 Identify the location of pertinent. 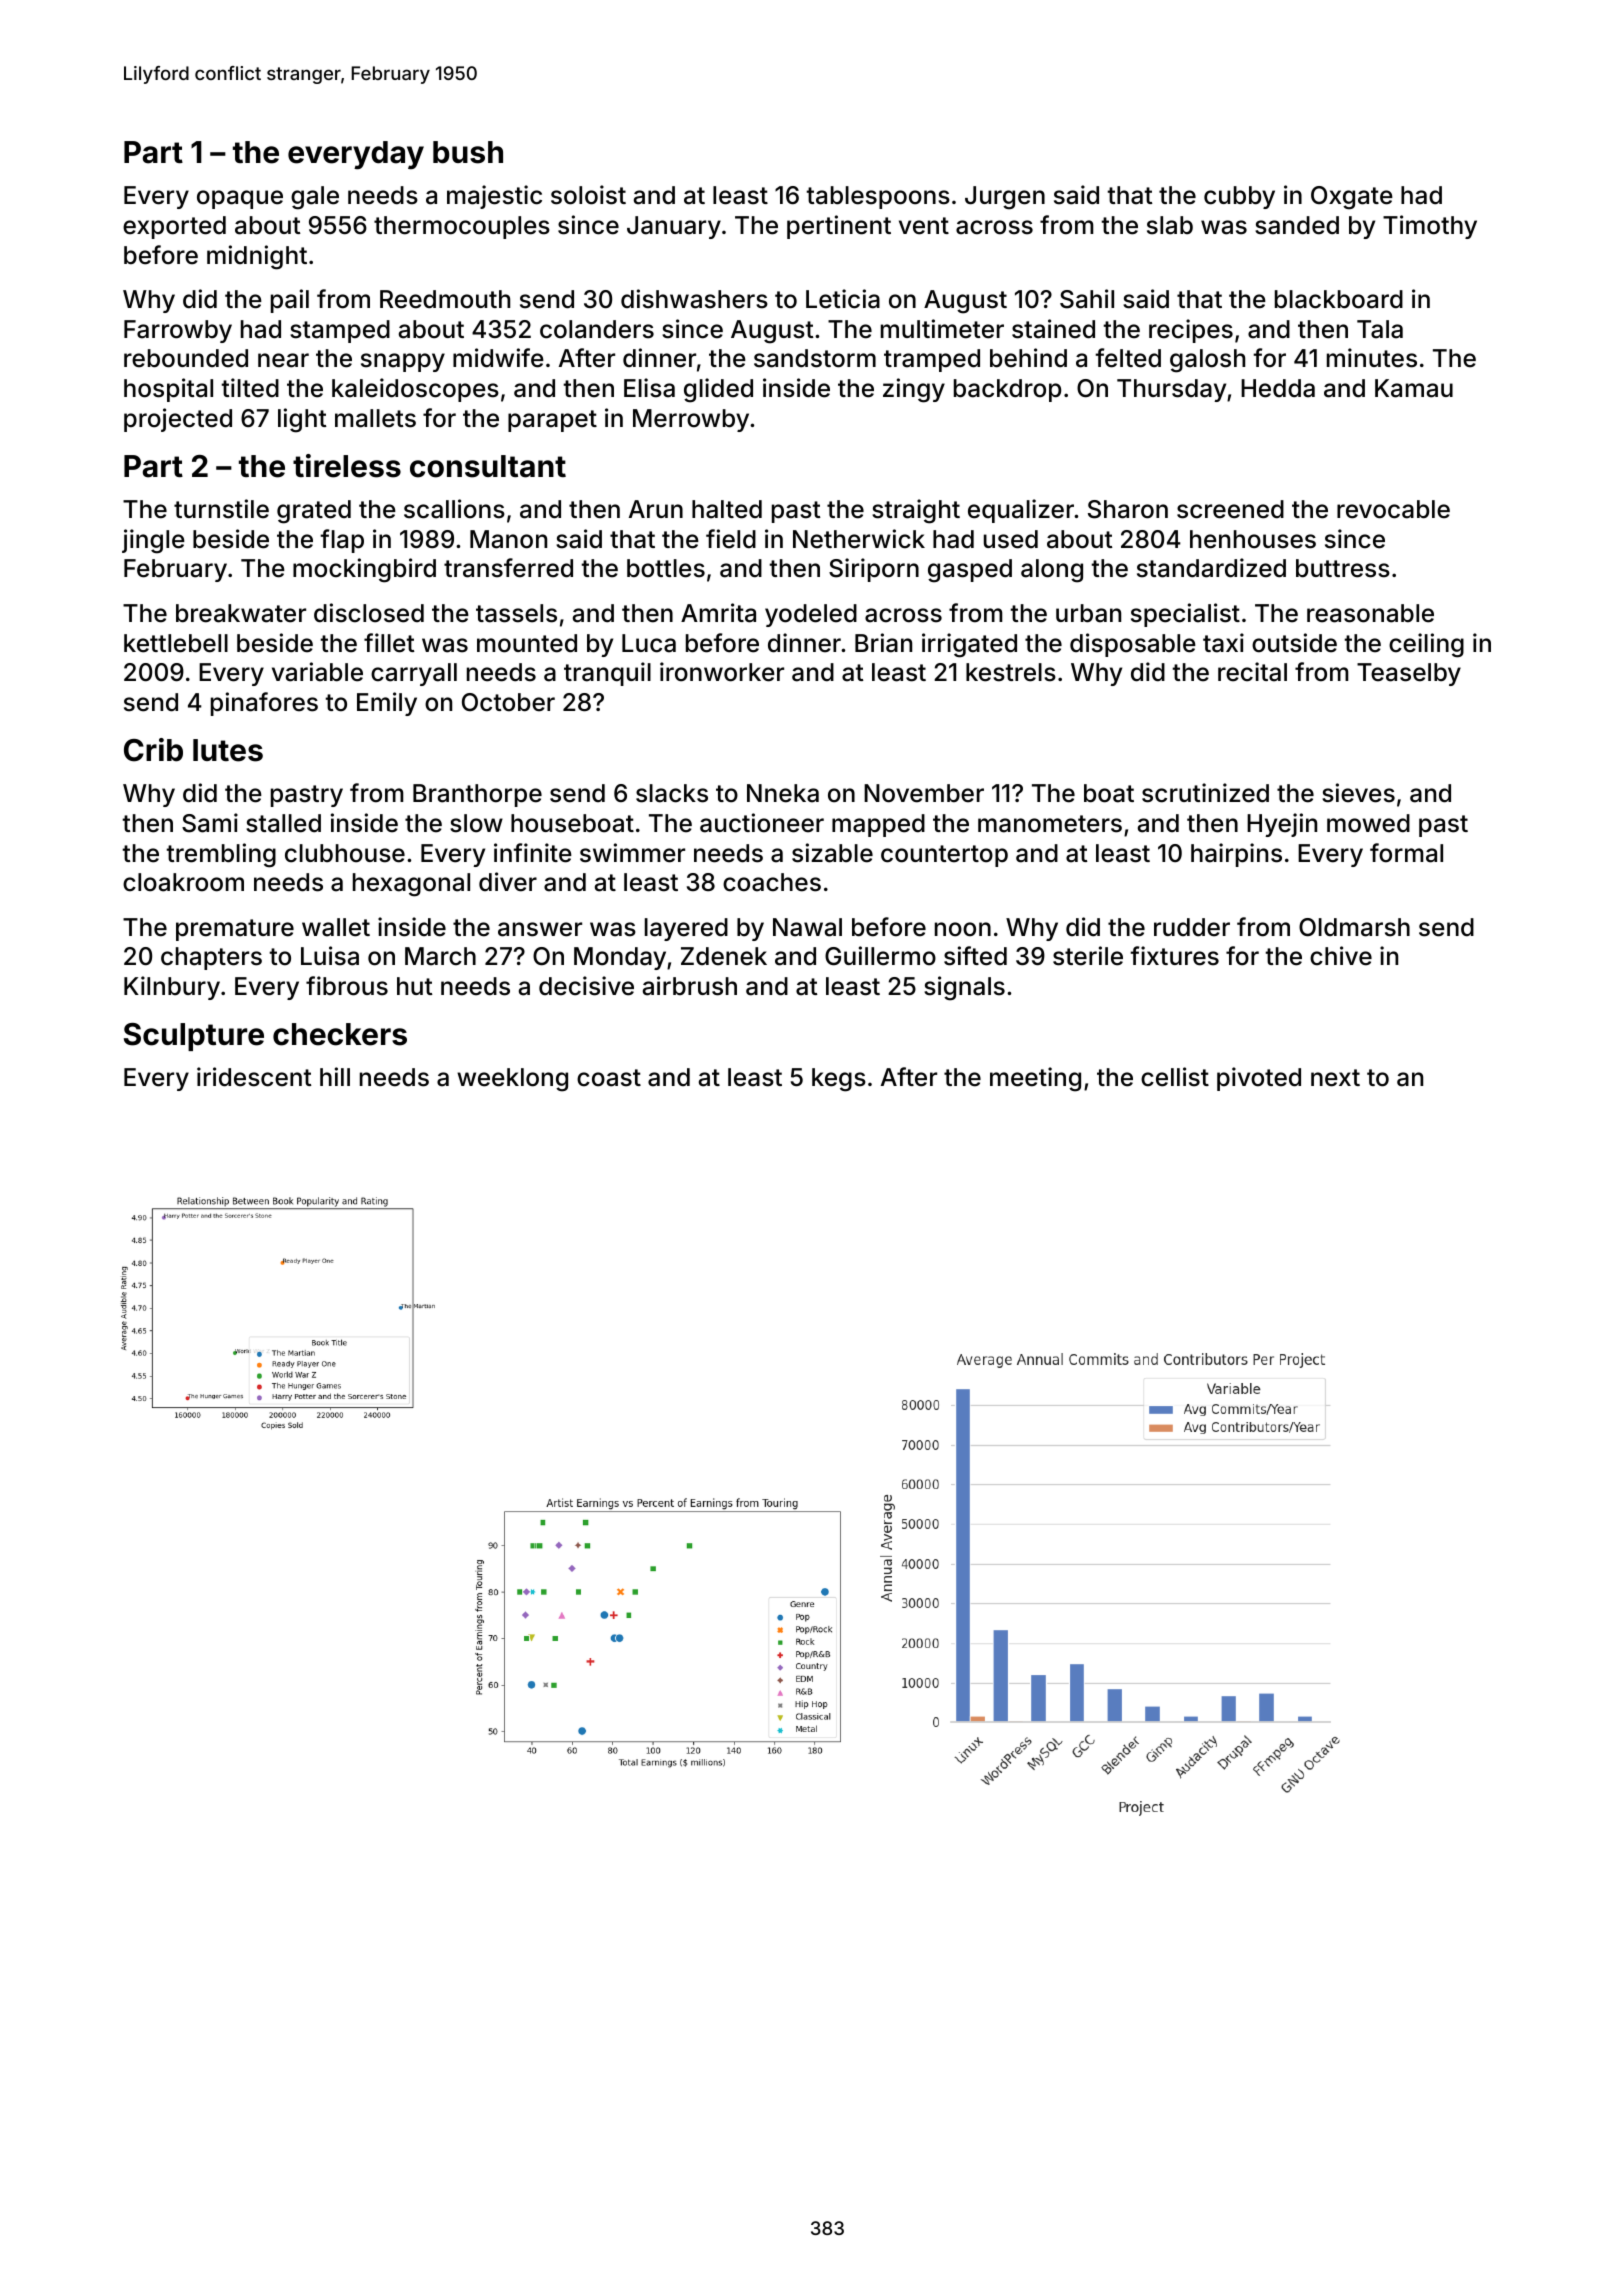
(839, 227).
